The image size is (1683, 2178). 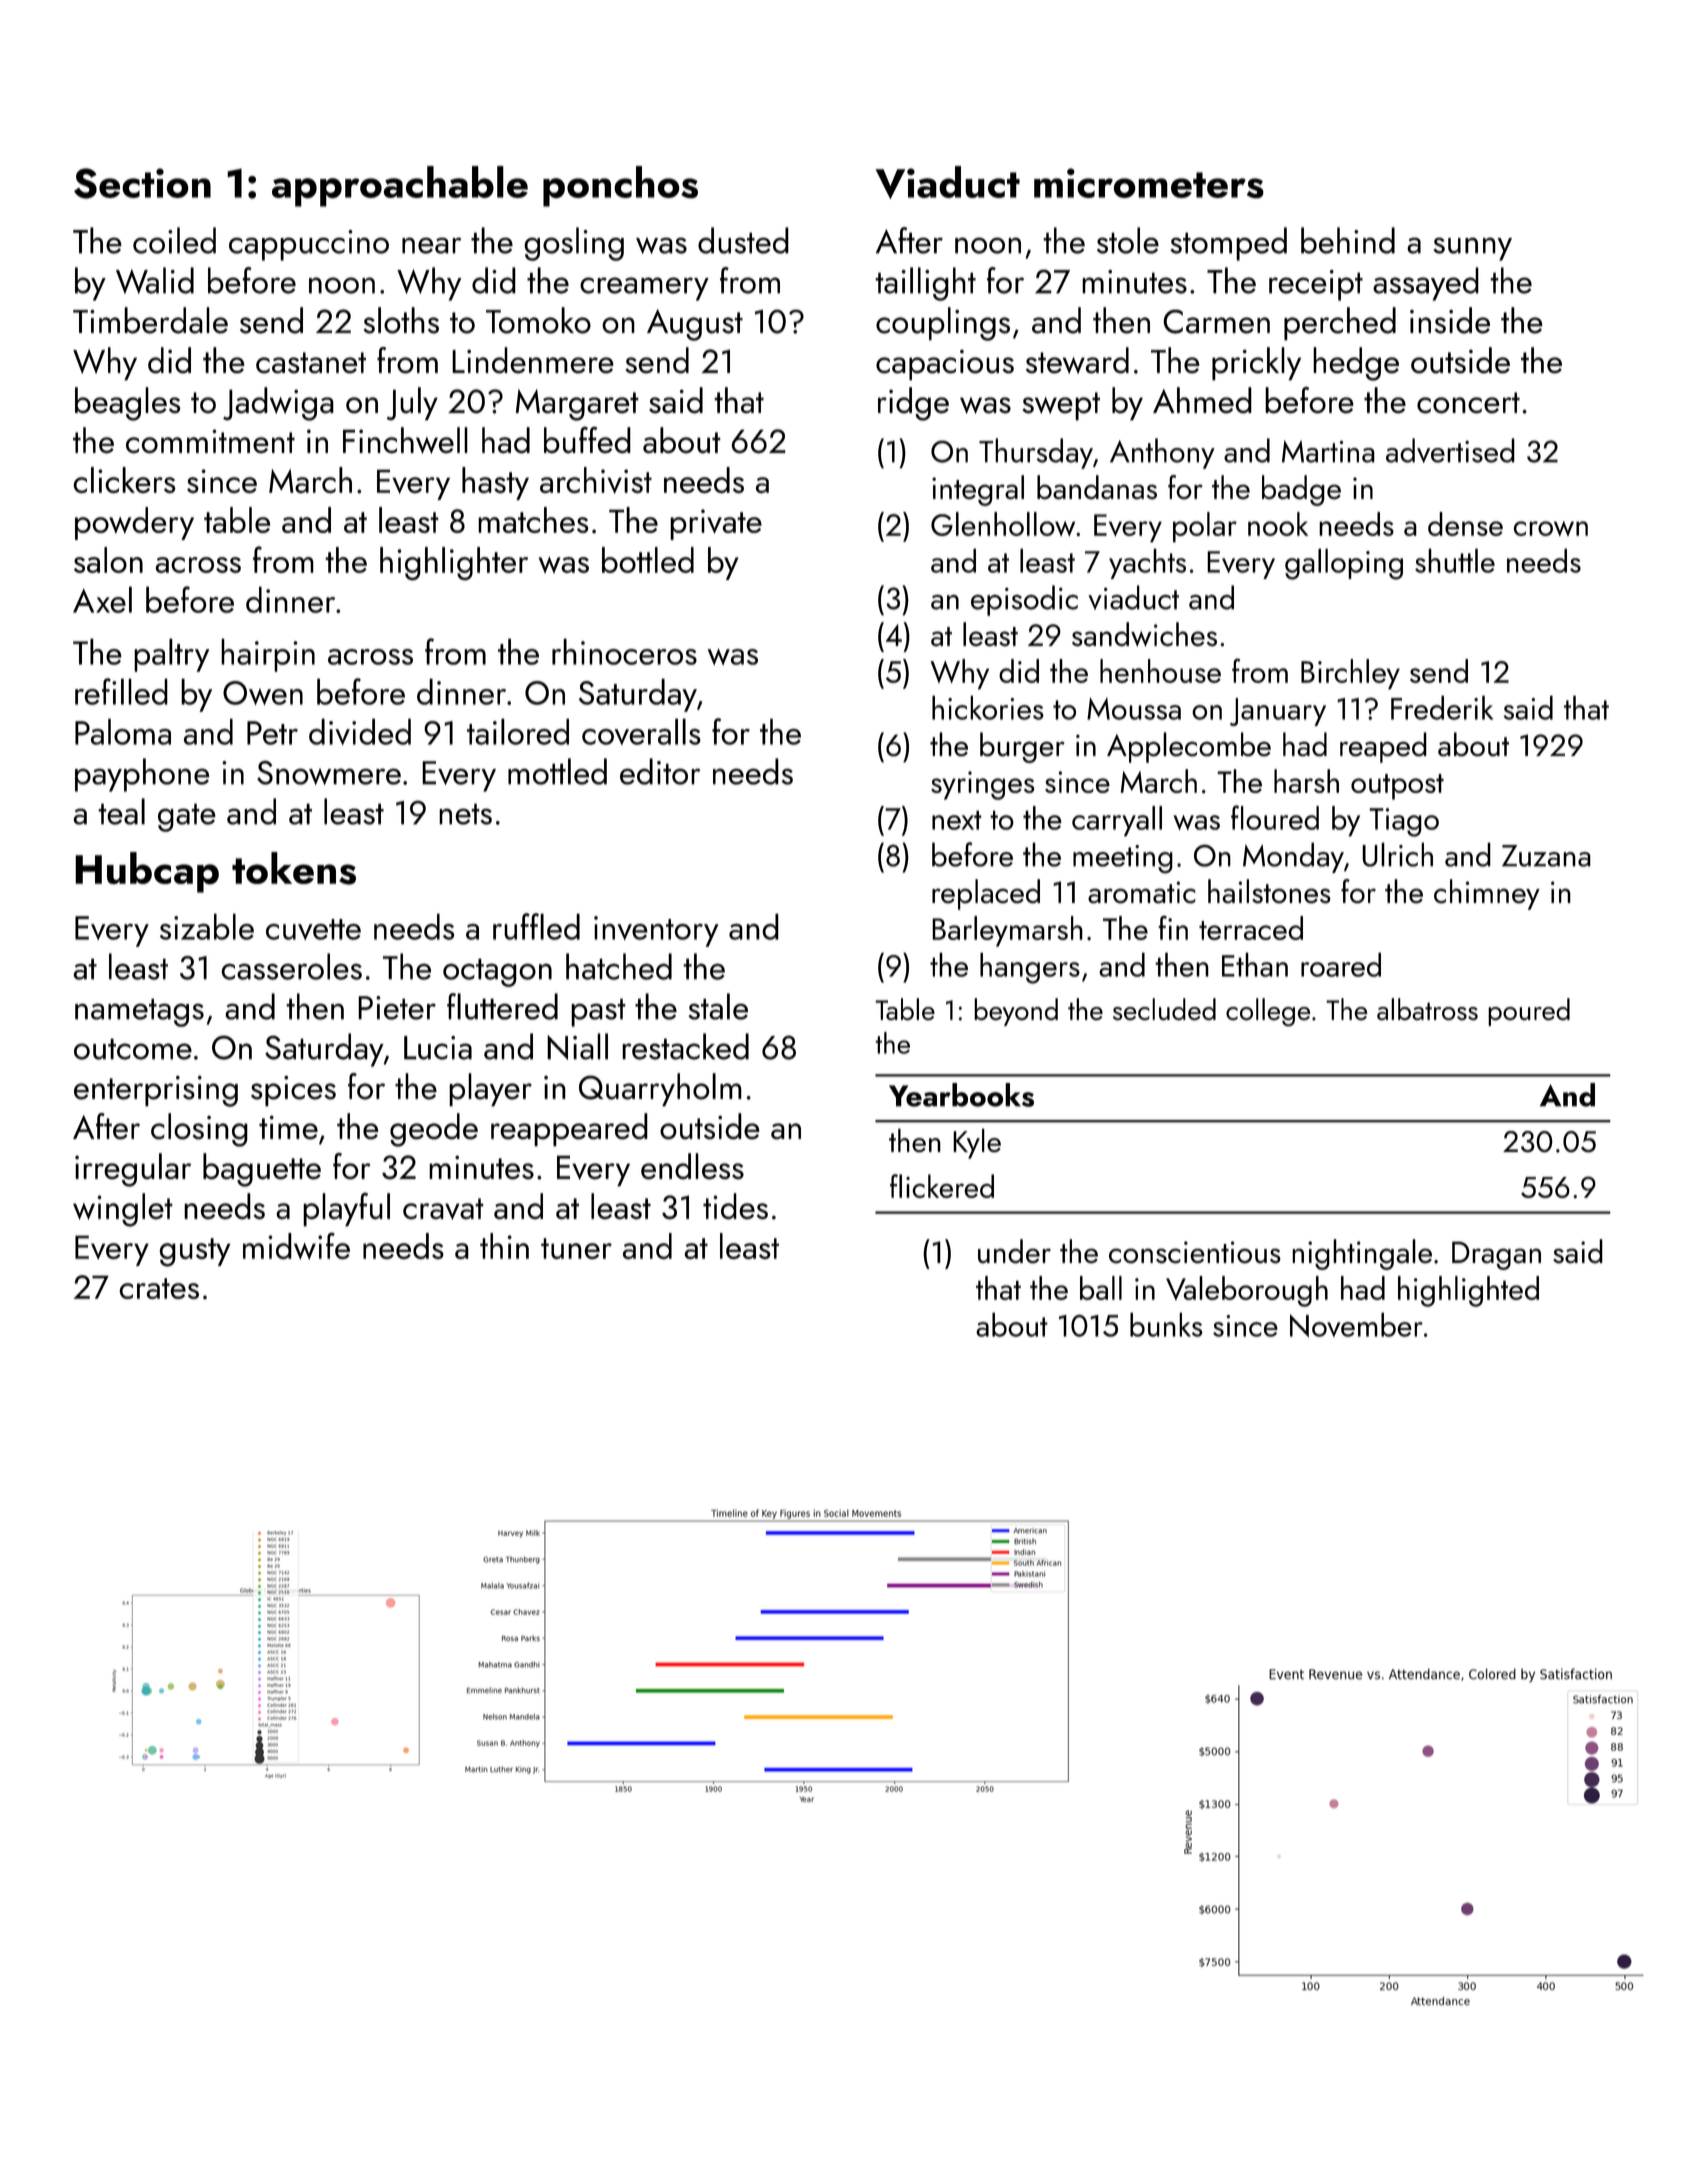 I want to click on beagles, so click(x=128, y=404).
